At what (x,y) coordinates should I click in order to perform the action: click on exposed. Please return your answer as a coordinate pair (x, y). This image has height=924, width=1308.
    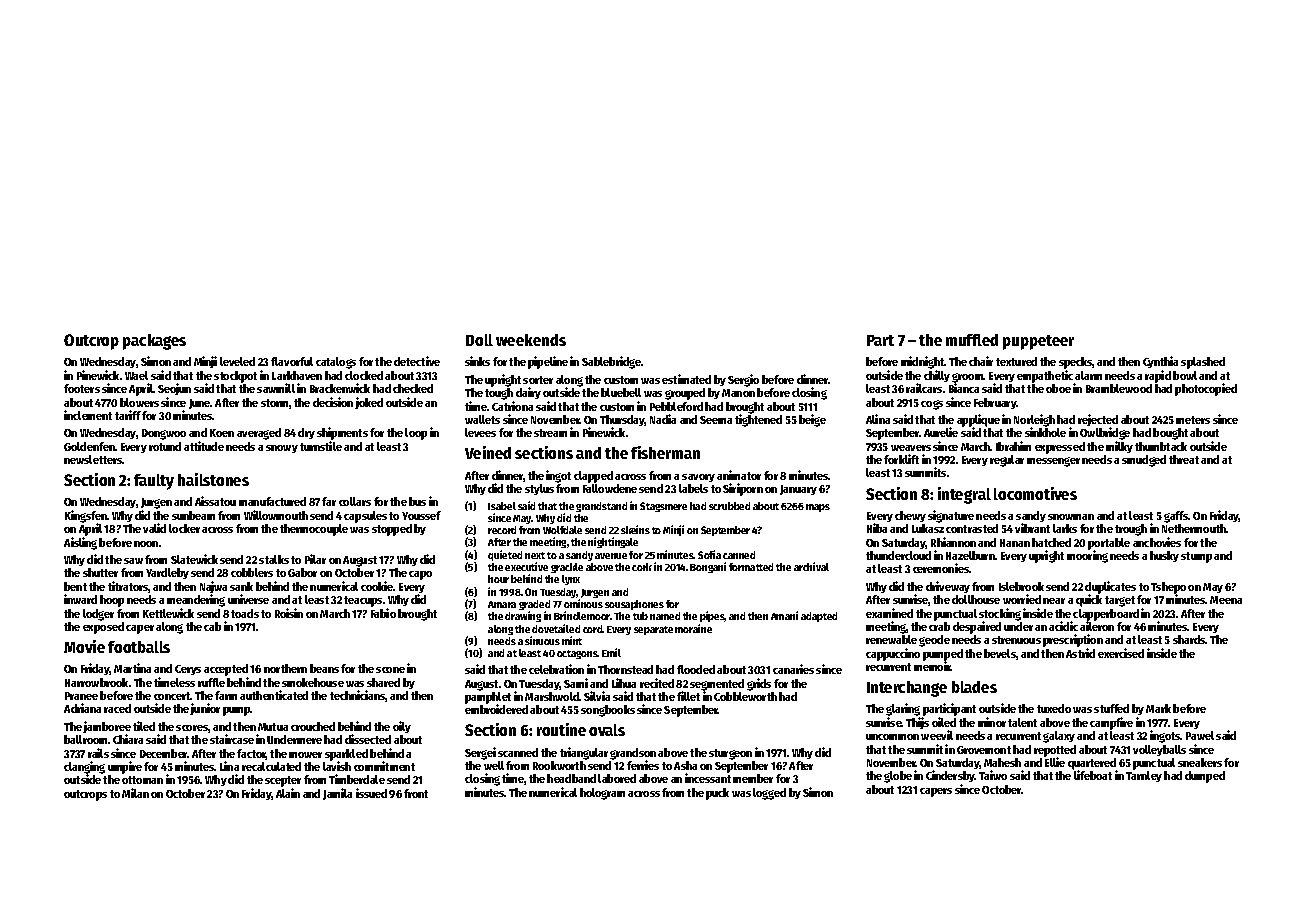
    Looking at the image, I should click on (103, 628).
